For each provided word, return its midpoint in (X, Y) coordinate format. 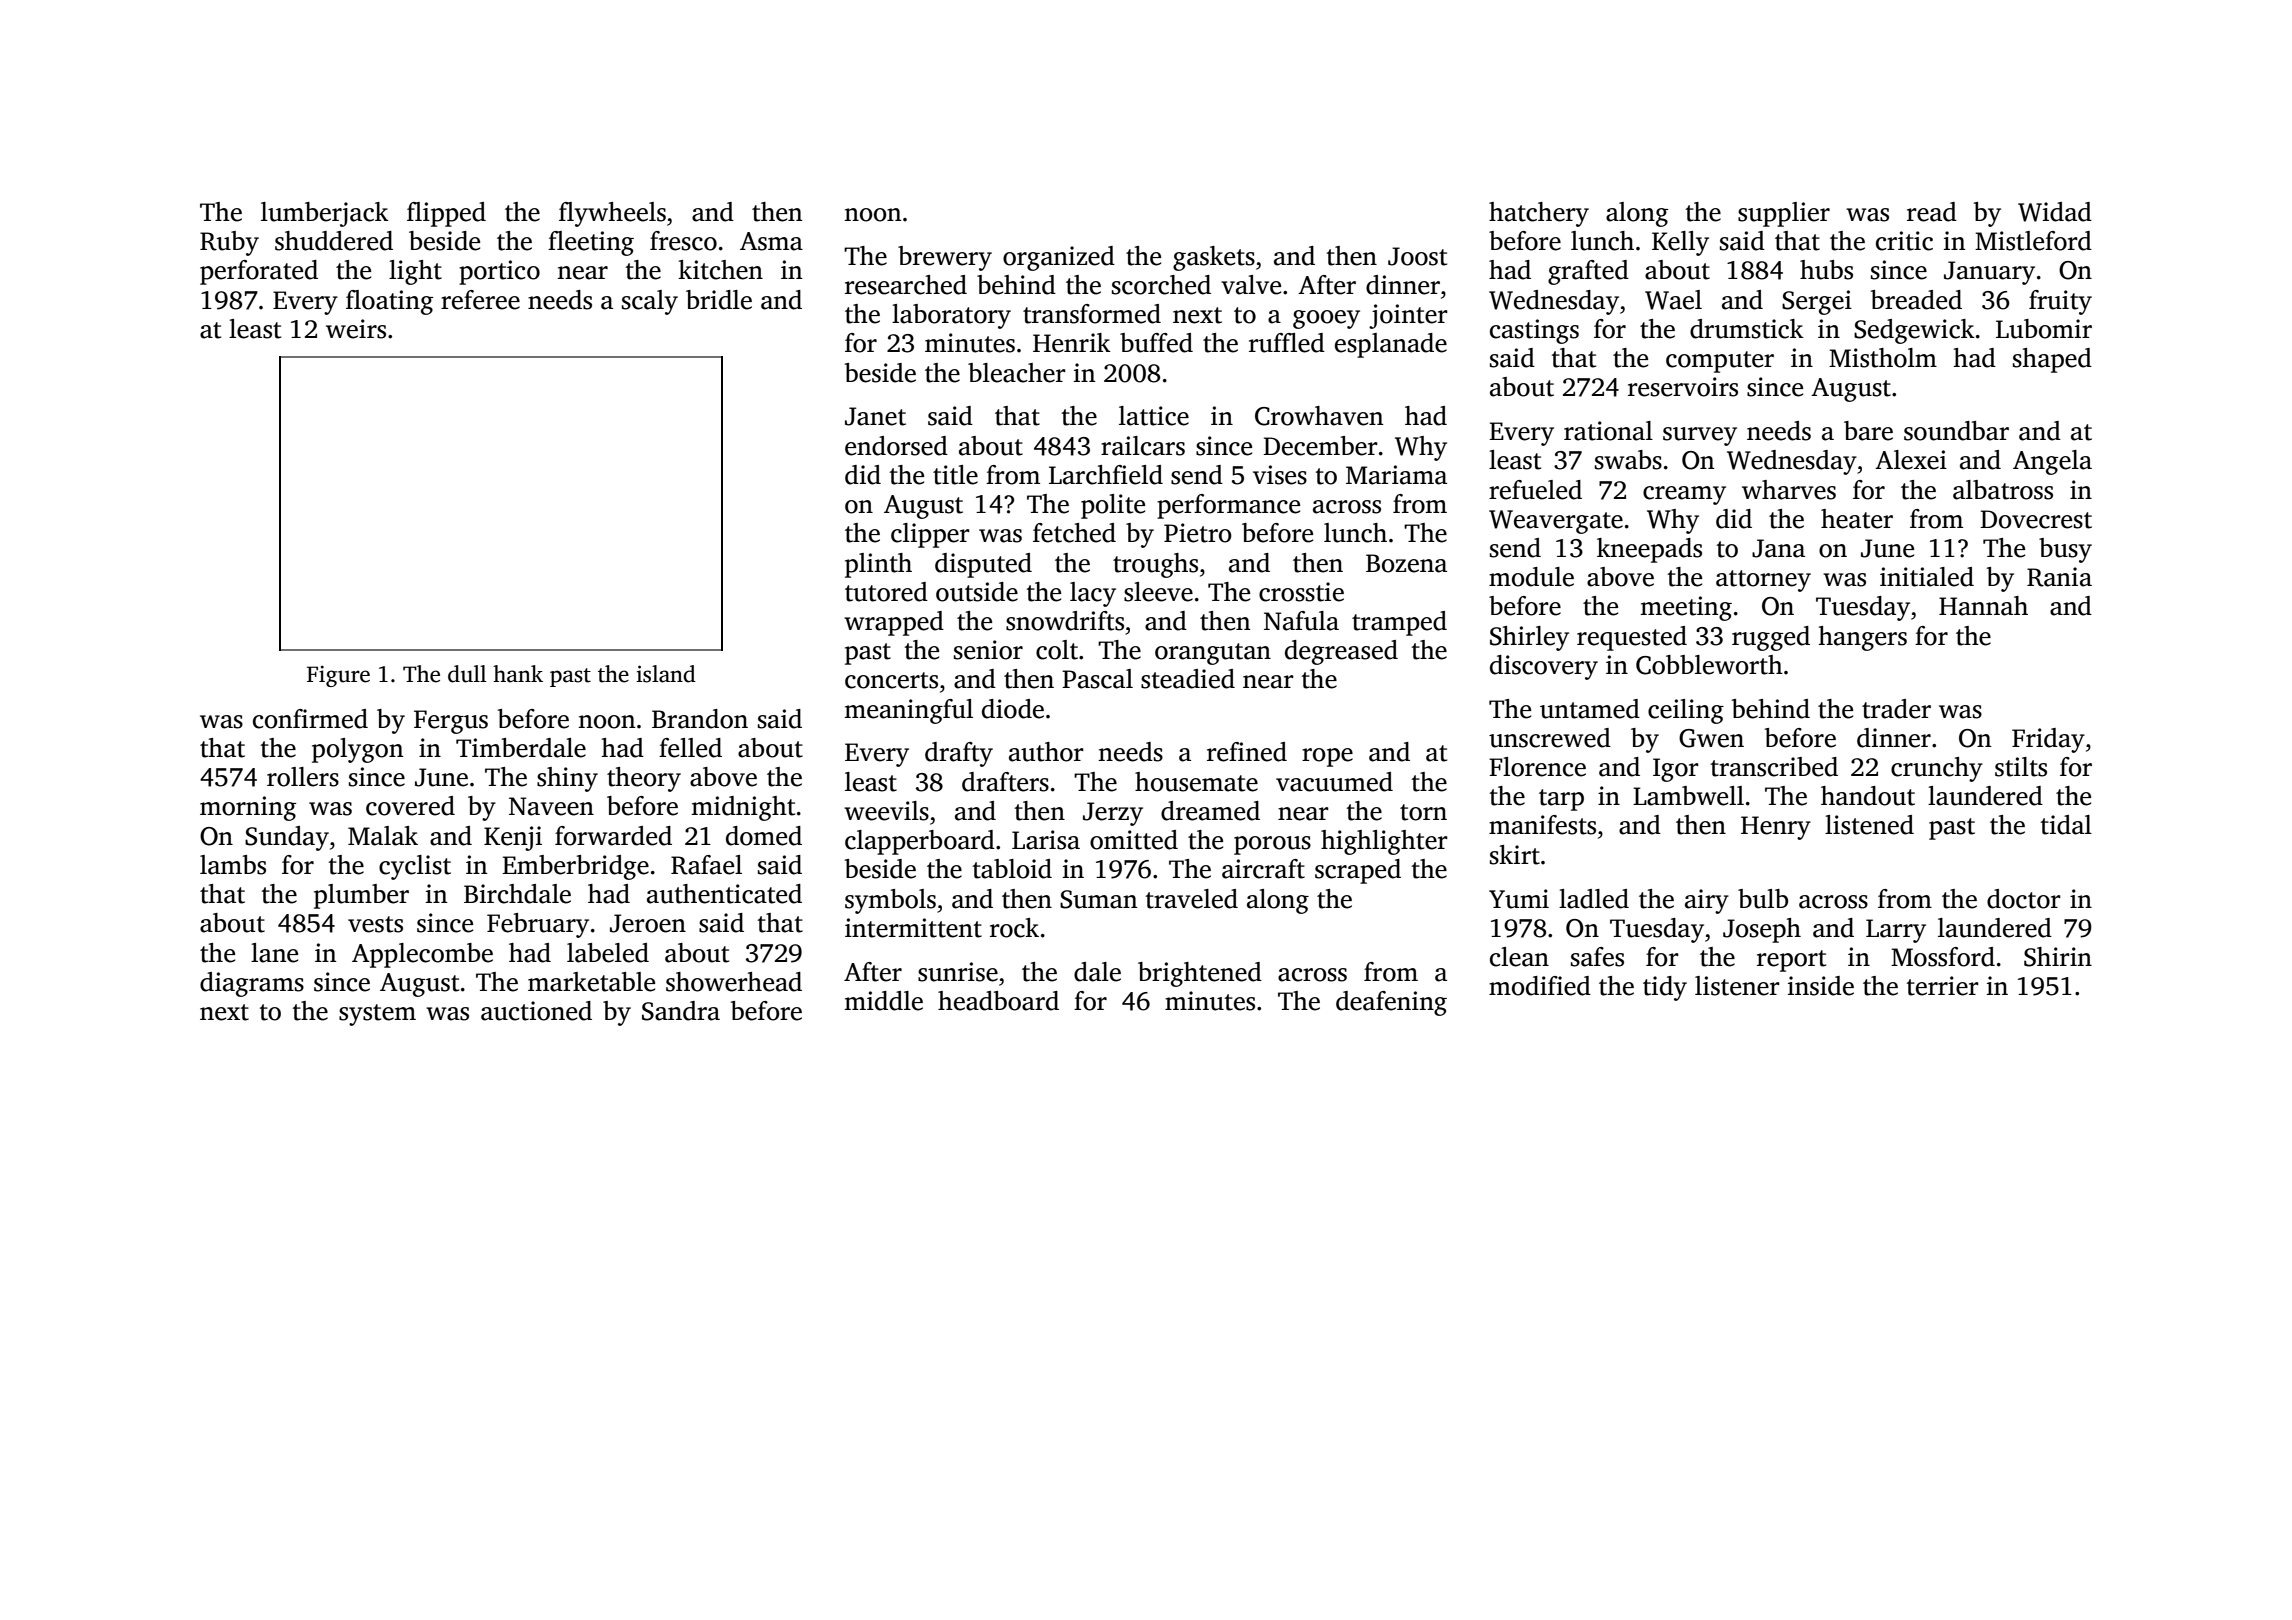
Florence (1537, 767)
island (666, 674)
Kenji (513, 838)
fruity (2060, 302)
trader (1896, 709)
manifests (1542, 825)
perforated (259, 272)
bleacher (1017, 373)
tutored (886, 592)
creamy (1684, 495)
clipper (930, 535)
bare (1868, 431)
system (377, 1015)
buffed (1156, 343)
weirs (356, 329)
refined (1247, 752)
